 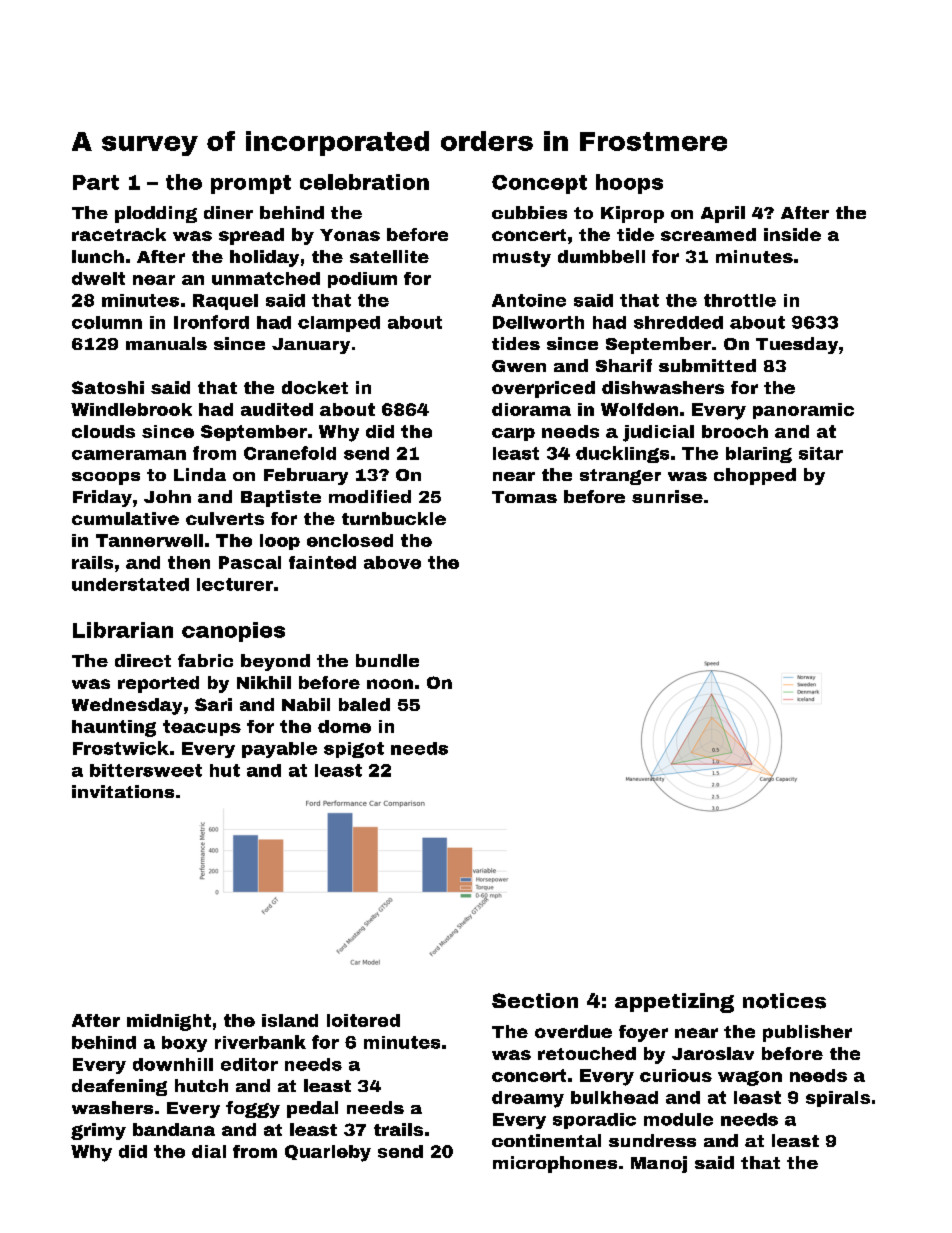 What do you see at coordinates (674, 1003) in the page?
I see `appetizing` at bounding box center [674, 1003].
